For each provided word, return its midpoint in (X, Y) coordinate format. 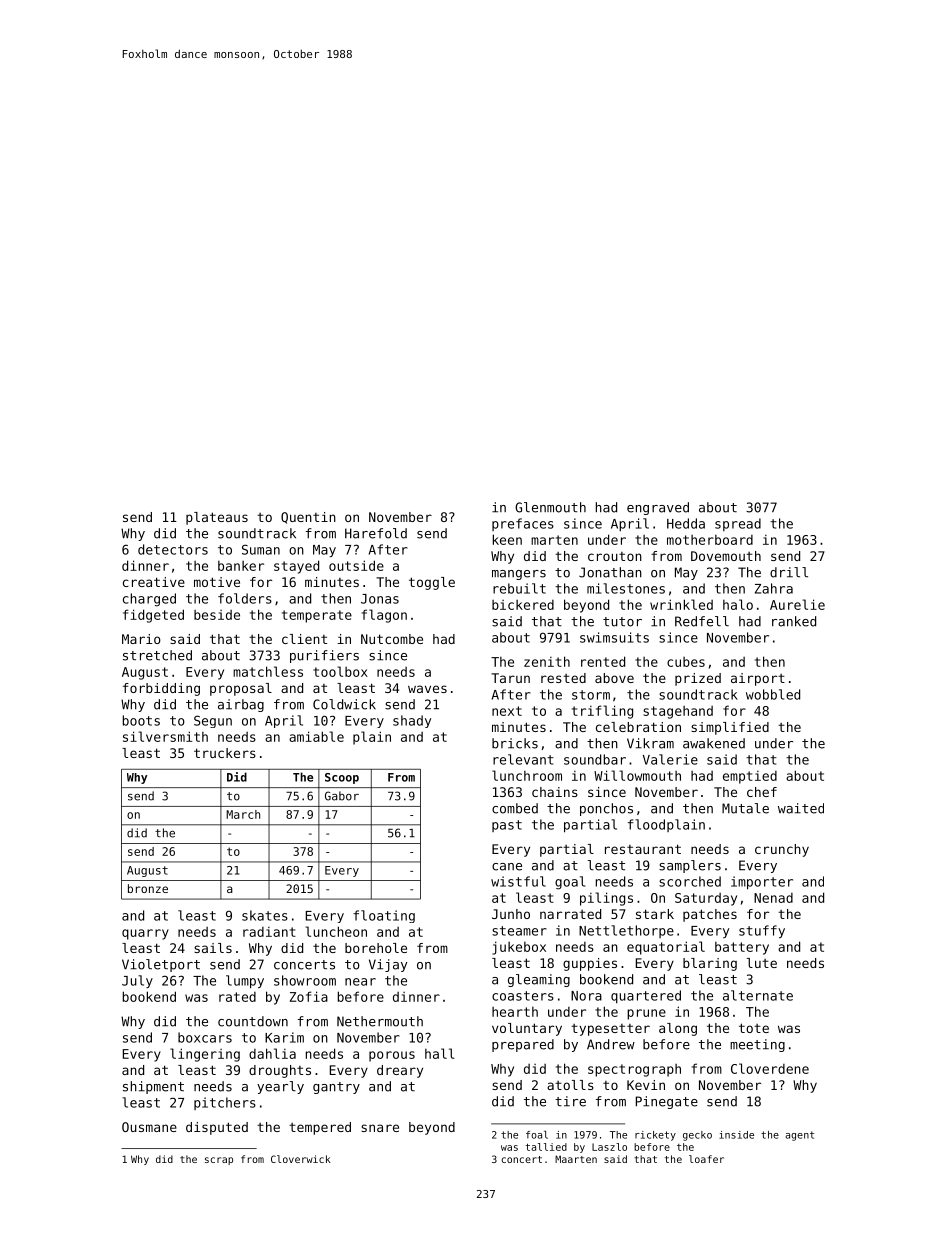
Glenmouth (550, 507)
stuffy (762, 931)
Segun (213, 721)
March (243, 814)
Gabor (342, 796)
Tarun (510, 678)
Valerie (670, 759)
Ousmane (149, 1127)
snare (380, 1128)
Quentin (308, 518)
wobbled (773, 694)
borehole (376, 948)
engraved (658, 508)
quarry (145, 934)
